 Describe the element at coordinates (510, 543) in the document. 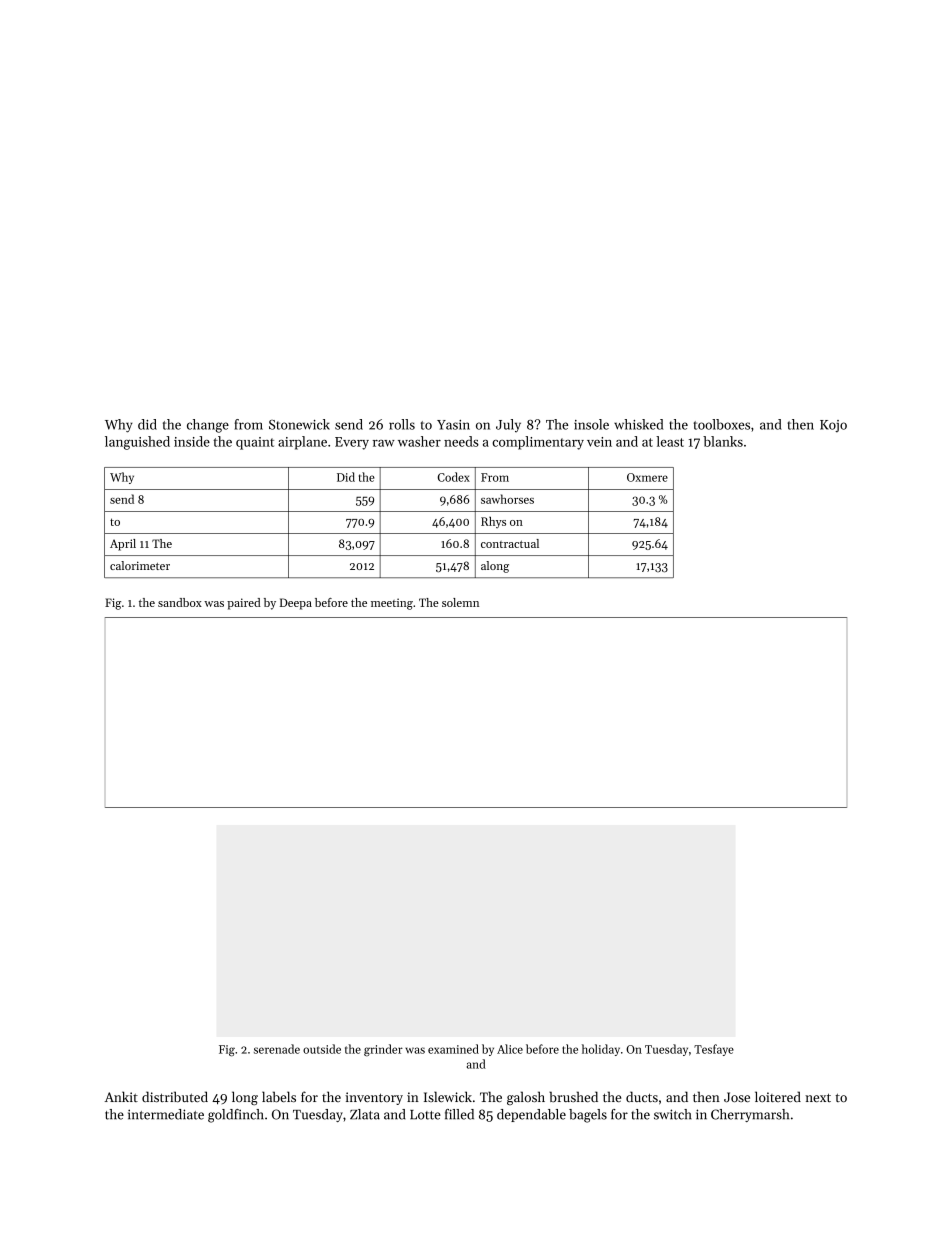

I see `contractual` at that location.
